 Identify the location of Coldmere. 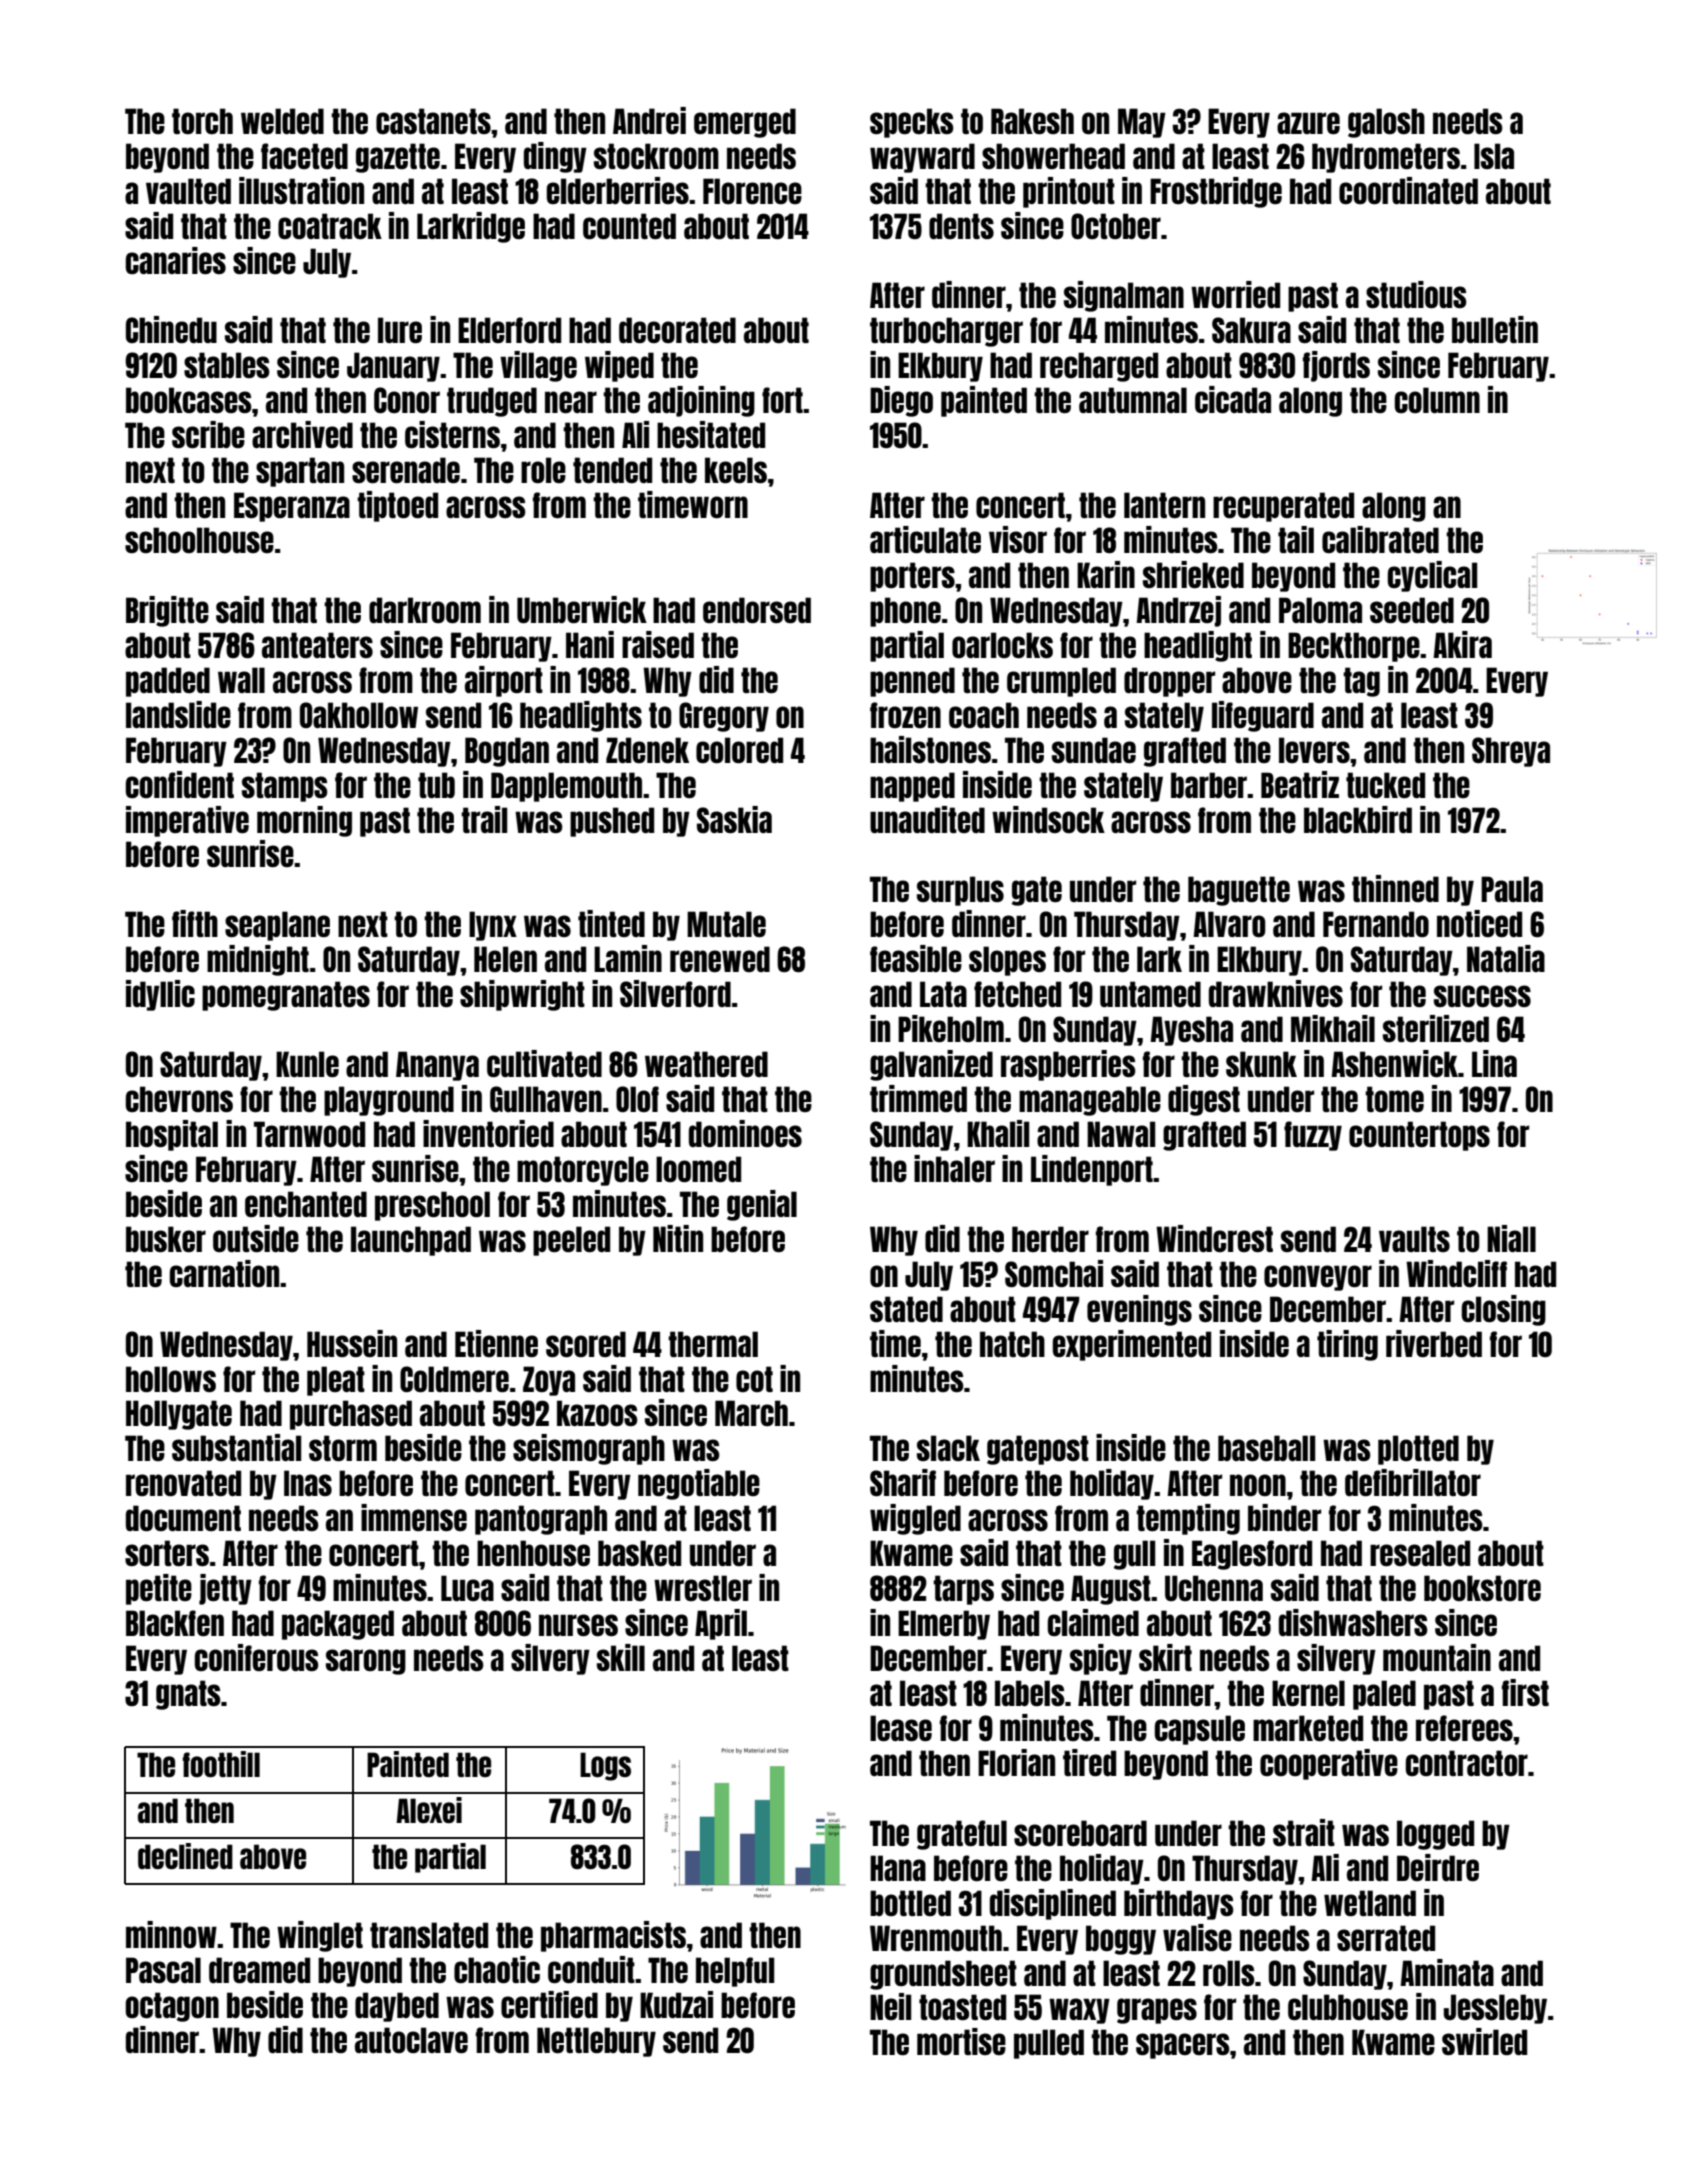
(454, 1379).
